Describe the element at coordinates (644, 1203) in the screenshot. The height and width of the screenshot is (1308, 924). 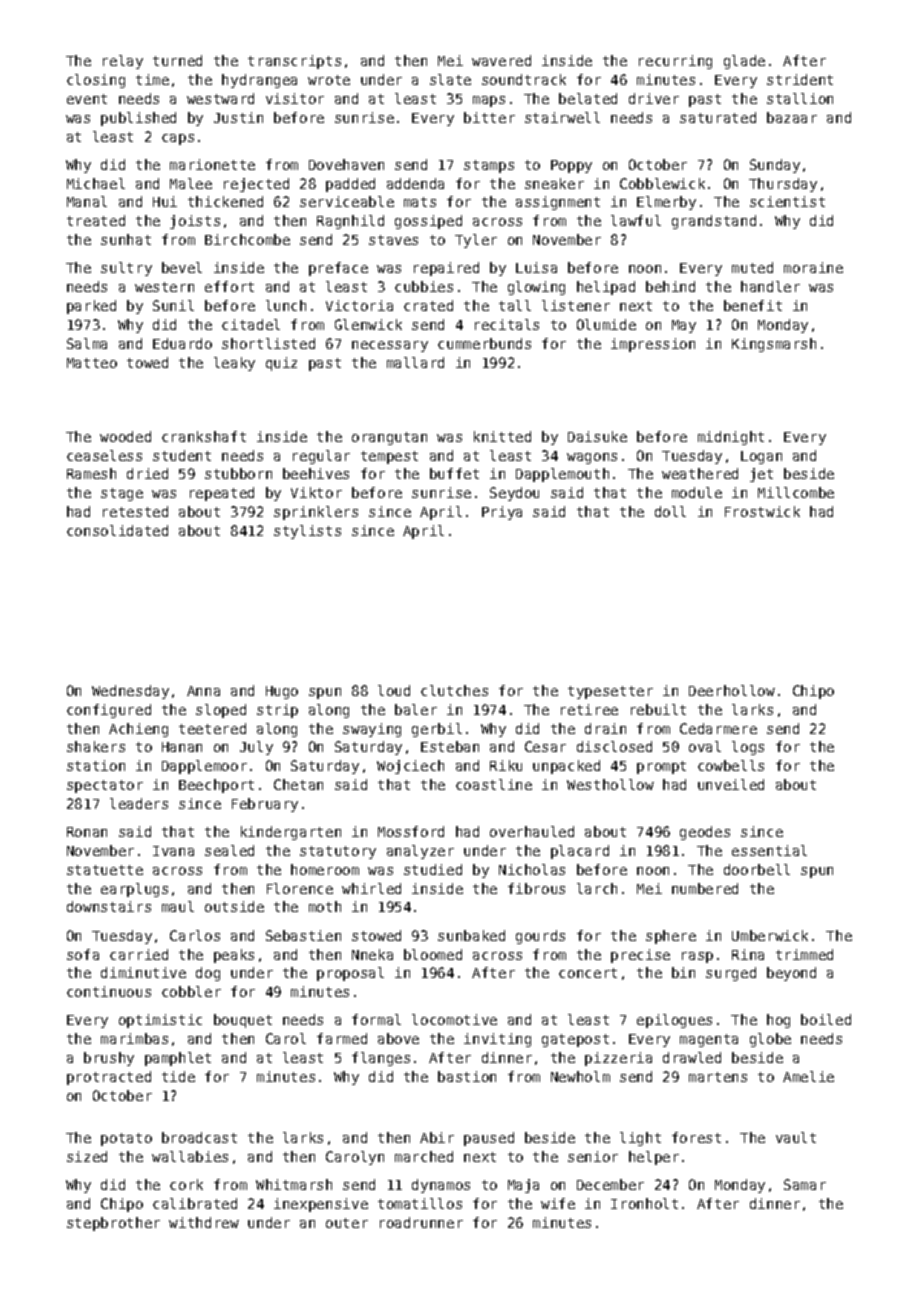
I see `Ironholt` at that location.
